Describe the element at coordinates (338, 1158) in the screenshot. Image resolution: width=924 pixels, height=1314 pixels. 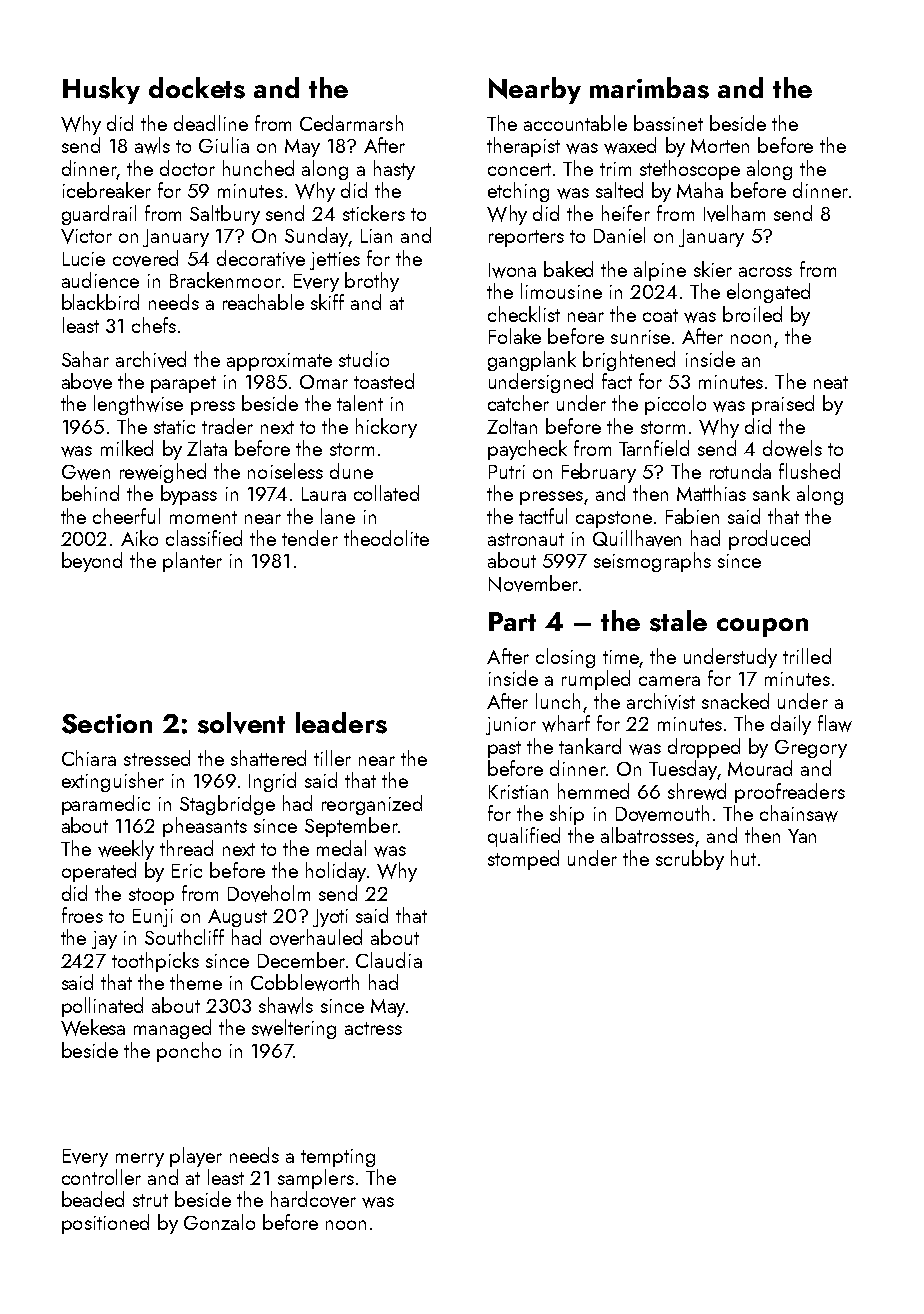
I see `tempting` at that location.
